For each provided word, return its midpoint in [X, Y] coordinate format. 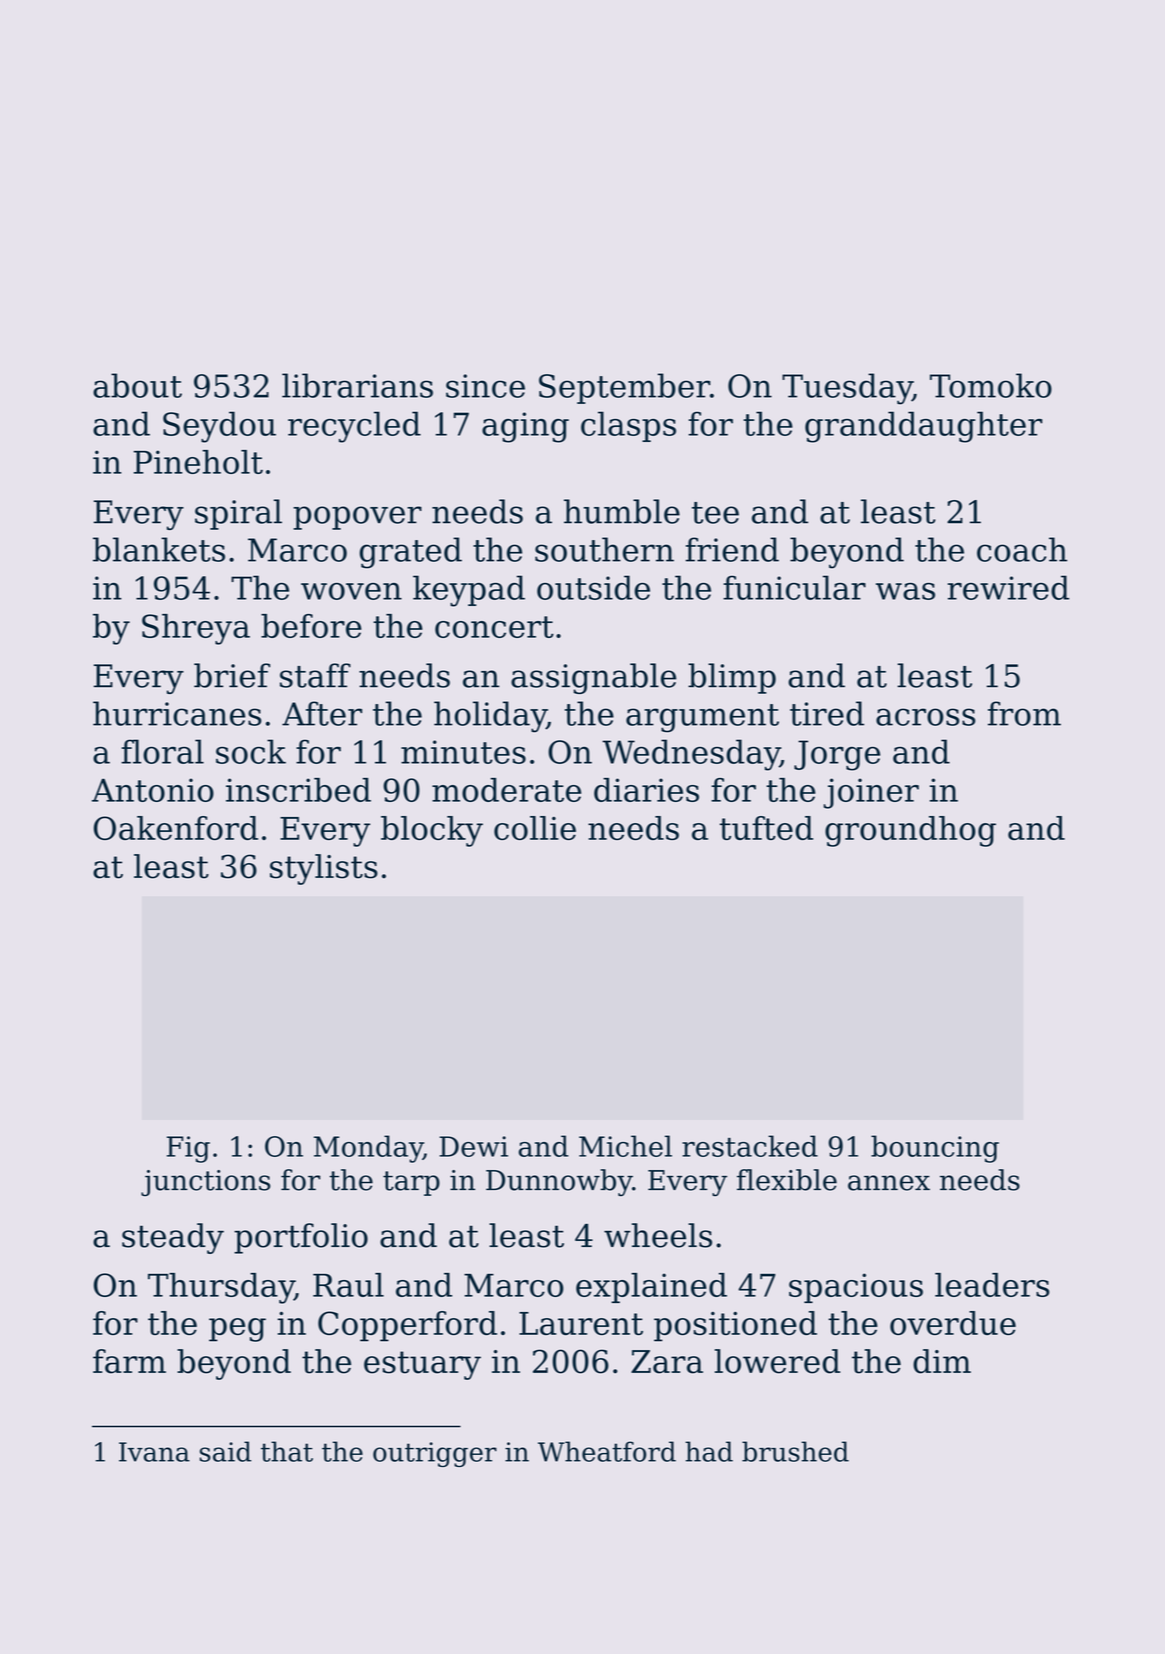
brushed [795, 1451]
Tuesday [847, 389]
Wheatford [607, 1451]
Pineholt [198, 462]
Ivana [154, 1452]
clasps [628, 426]
